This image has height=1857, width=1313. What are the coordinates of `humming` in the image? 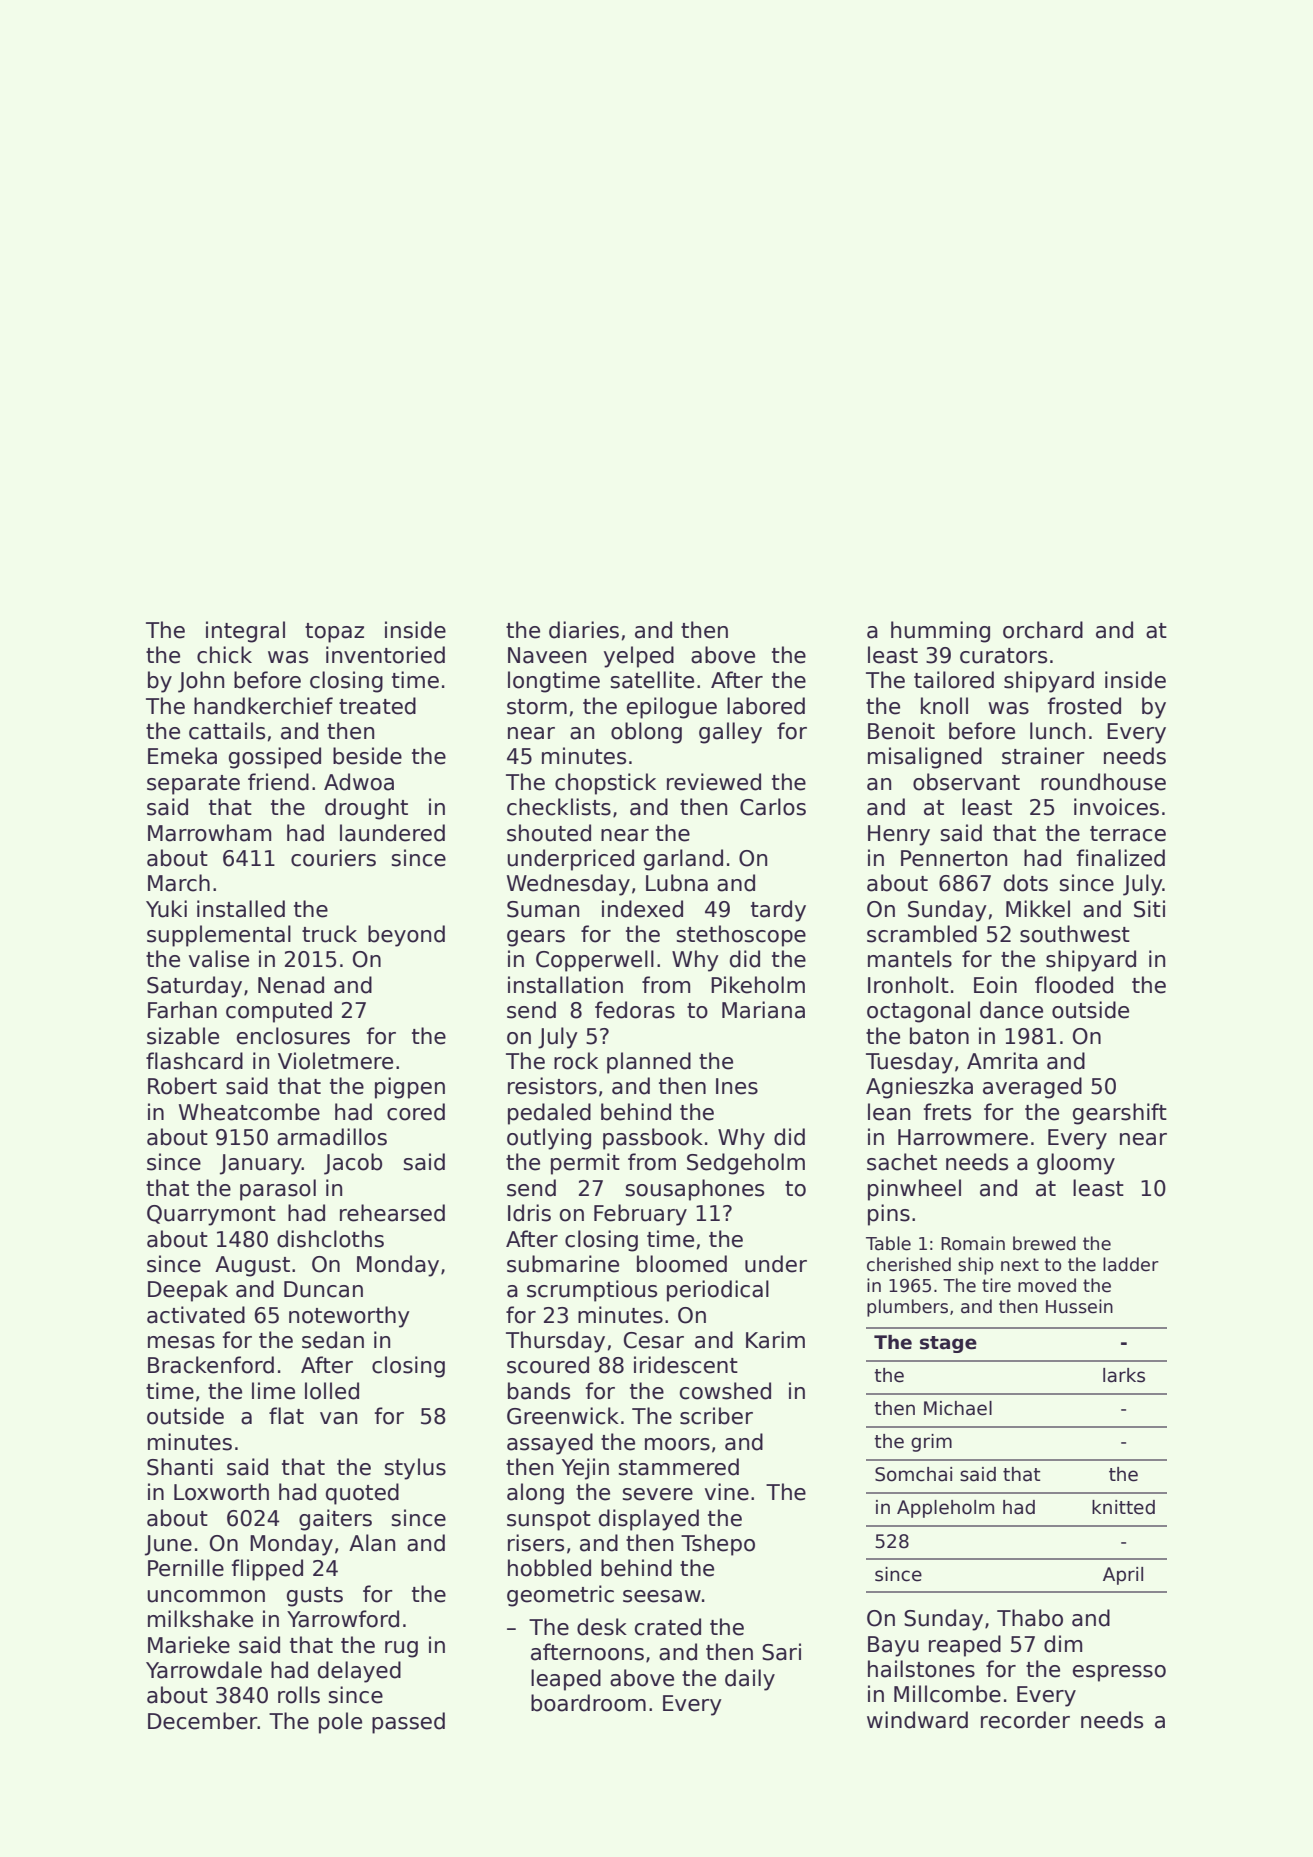 It's located at (940, 632).
